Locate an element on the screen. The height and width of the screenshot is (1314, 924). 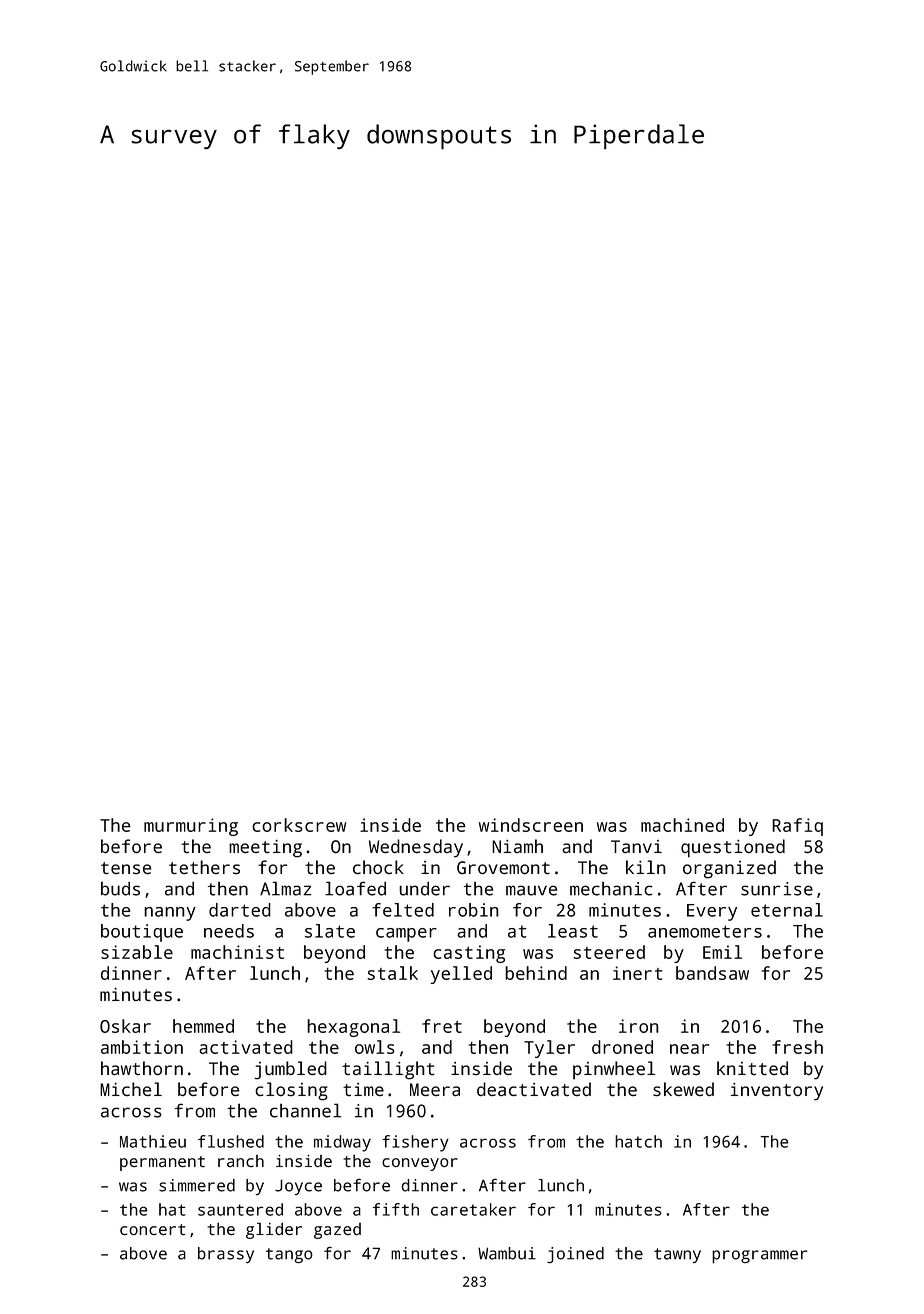
sauntered is located at coordinates (240, 1209).
